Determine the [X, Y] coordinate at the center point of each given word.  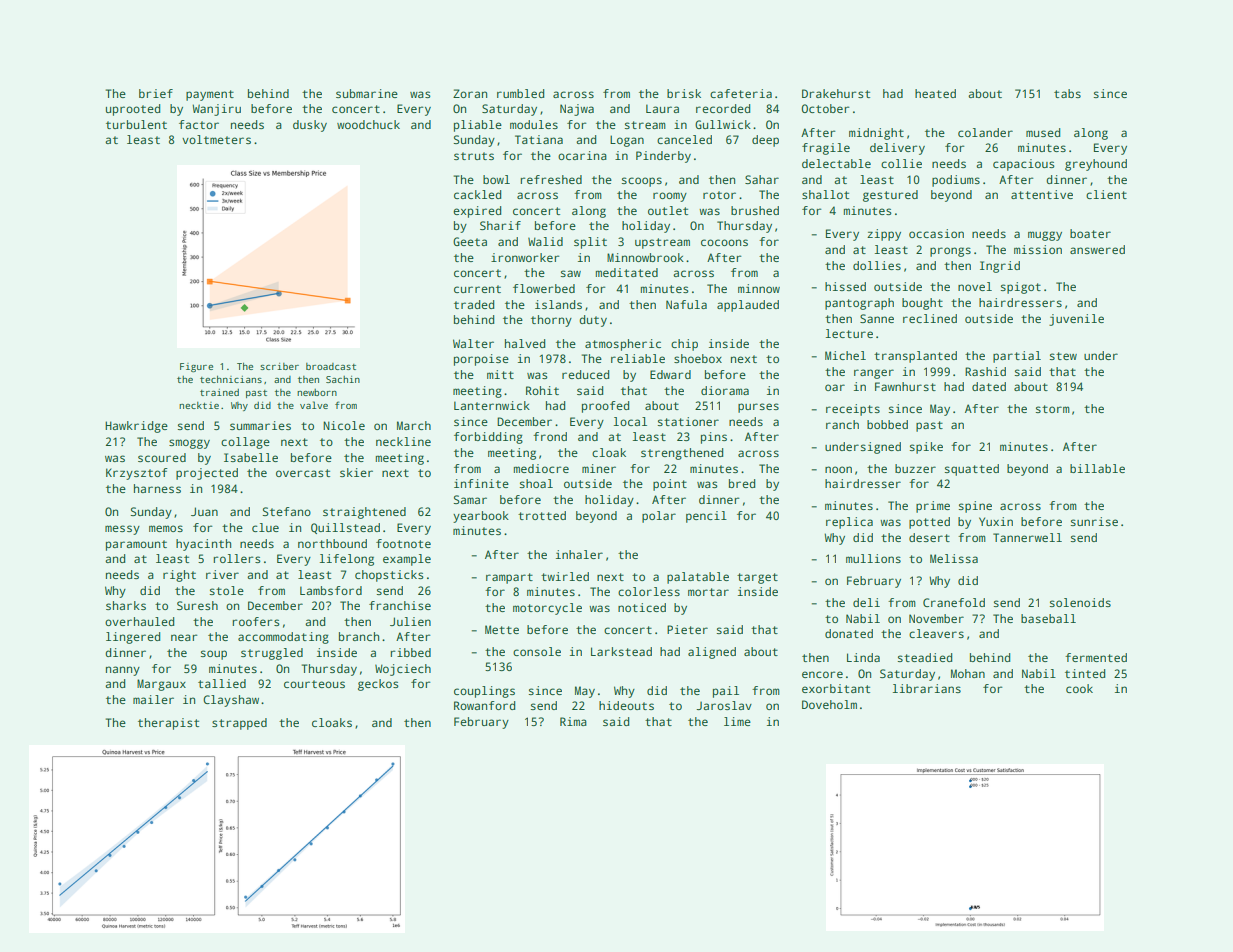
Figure [196, 367]
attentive [1042, 194]
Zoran [470, 93]
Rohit [542, 390]
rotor [719, 195]
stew [1063, 356]
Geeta [470, 241]
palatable [698, 578]
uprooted [133, 110]
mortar [708, 592]
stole [227, 590]
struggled [272, 654]
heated [935, 93]
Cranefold [954, 602]
